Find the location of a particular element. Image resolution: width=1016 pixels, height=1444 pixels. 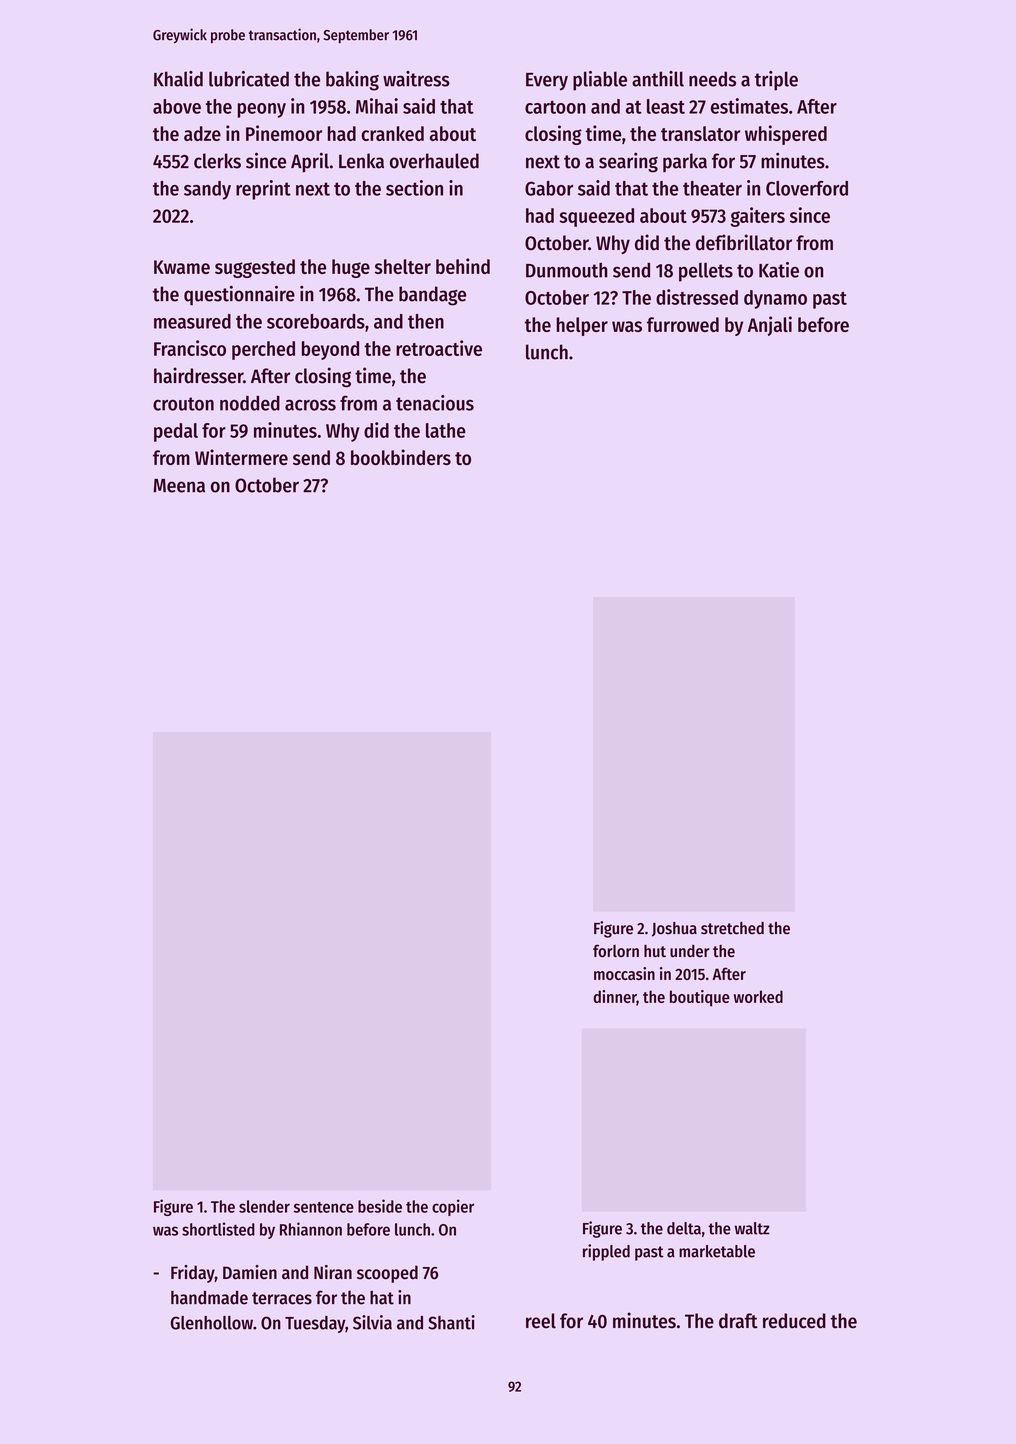

waitress is located at coordinates (416, 79).
